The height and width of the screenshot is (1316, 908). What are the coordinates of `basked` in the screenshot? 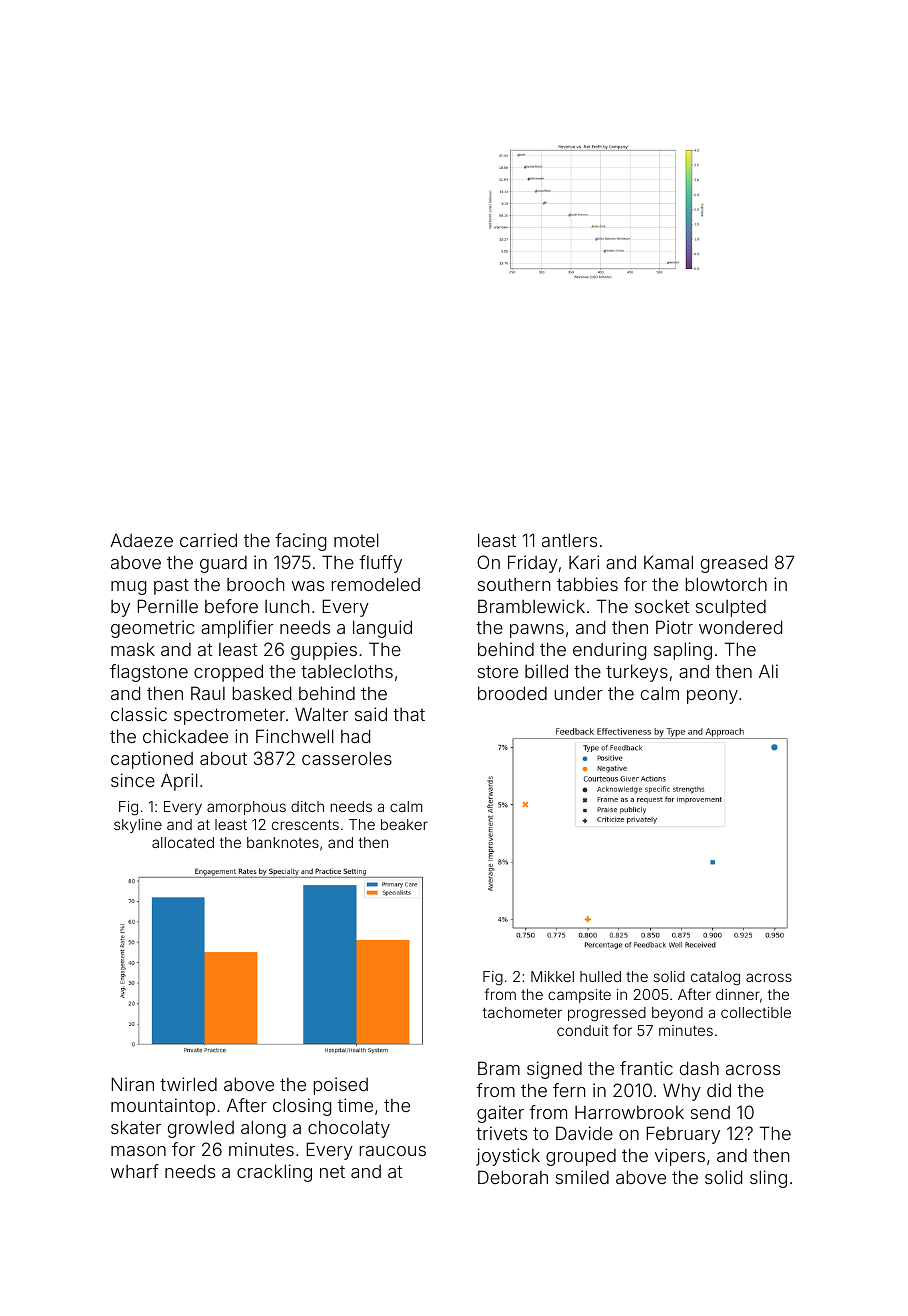 It's located at (262, 693).
